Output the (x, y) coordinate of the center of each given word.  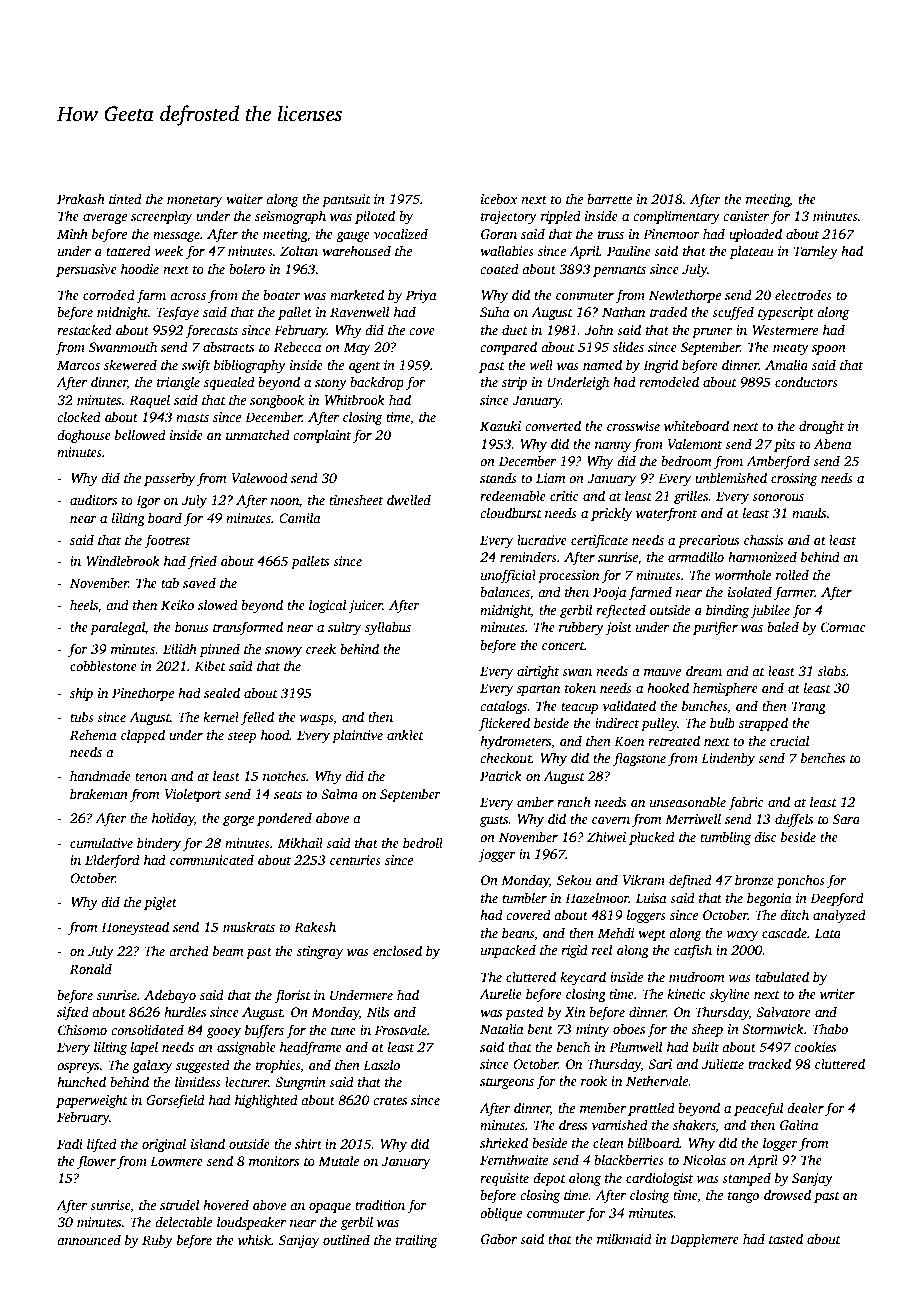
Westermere (785, 330)
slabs (832, 670)
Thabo (830, 1028)
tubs (82, 716)
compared (508, 348)
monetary (194, 201)
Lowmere (176, 1161)
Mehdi (616, 932)
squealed (229, 383)
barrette (609, 198)
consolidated (147, 1029)
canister (746, 216)
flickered (504, 724)
